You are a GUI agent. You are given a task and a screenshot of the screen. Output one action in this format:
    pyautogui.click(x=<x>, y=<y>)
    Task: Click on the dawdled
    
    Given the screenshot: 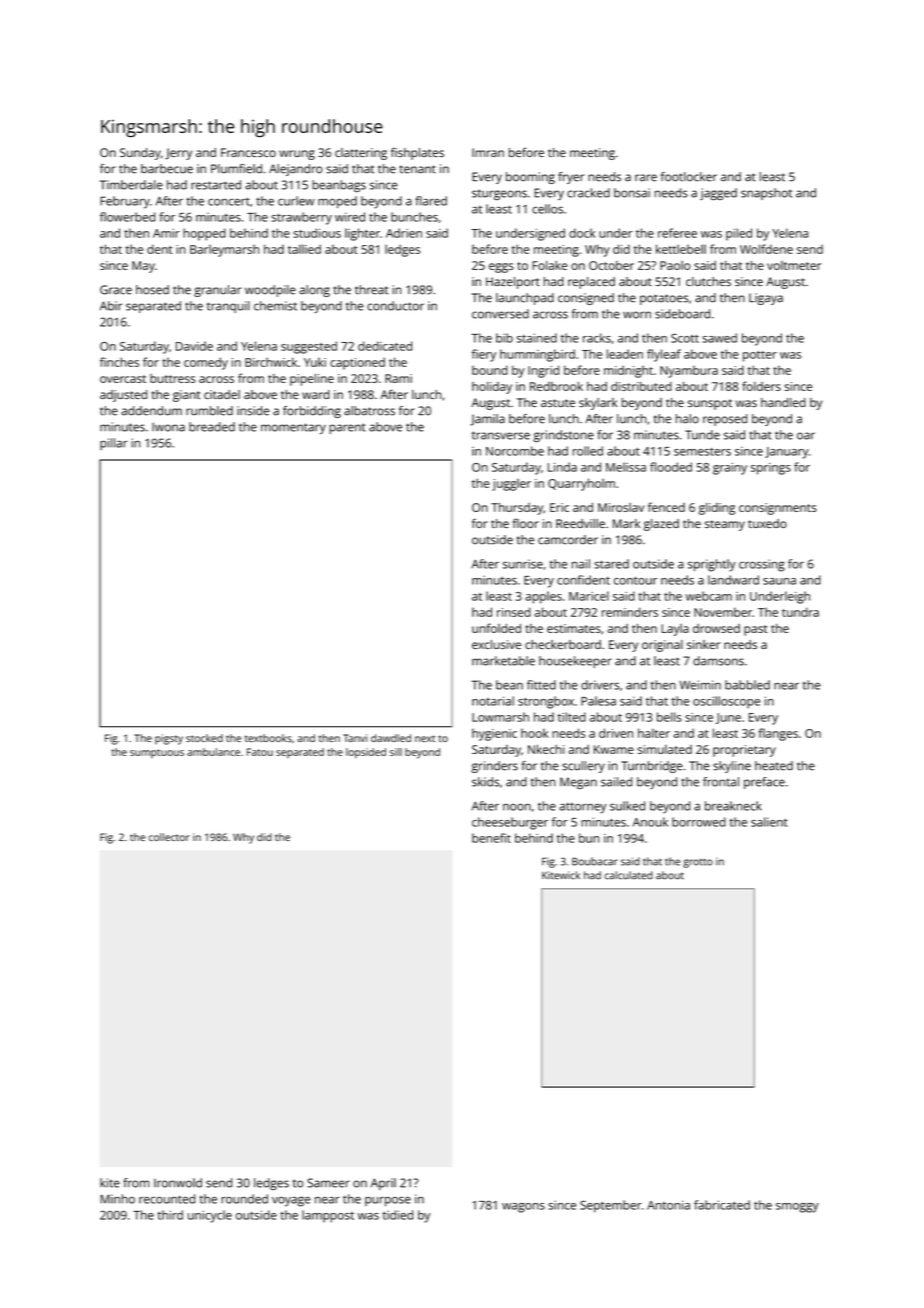 What is the action you would take?
    pyautogui.click(x=391, y=738)
